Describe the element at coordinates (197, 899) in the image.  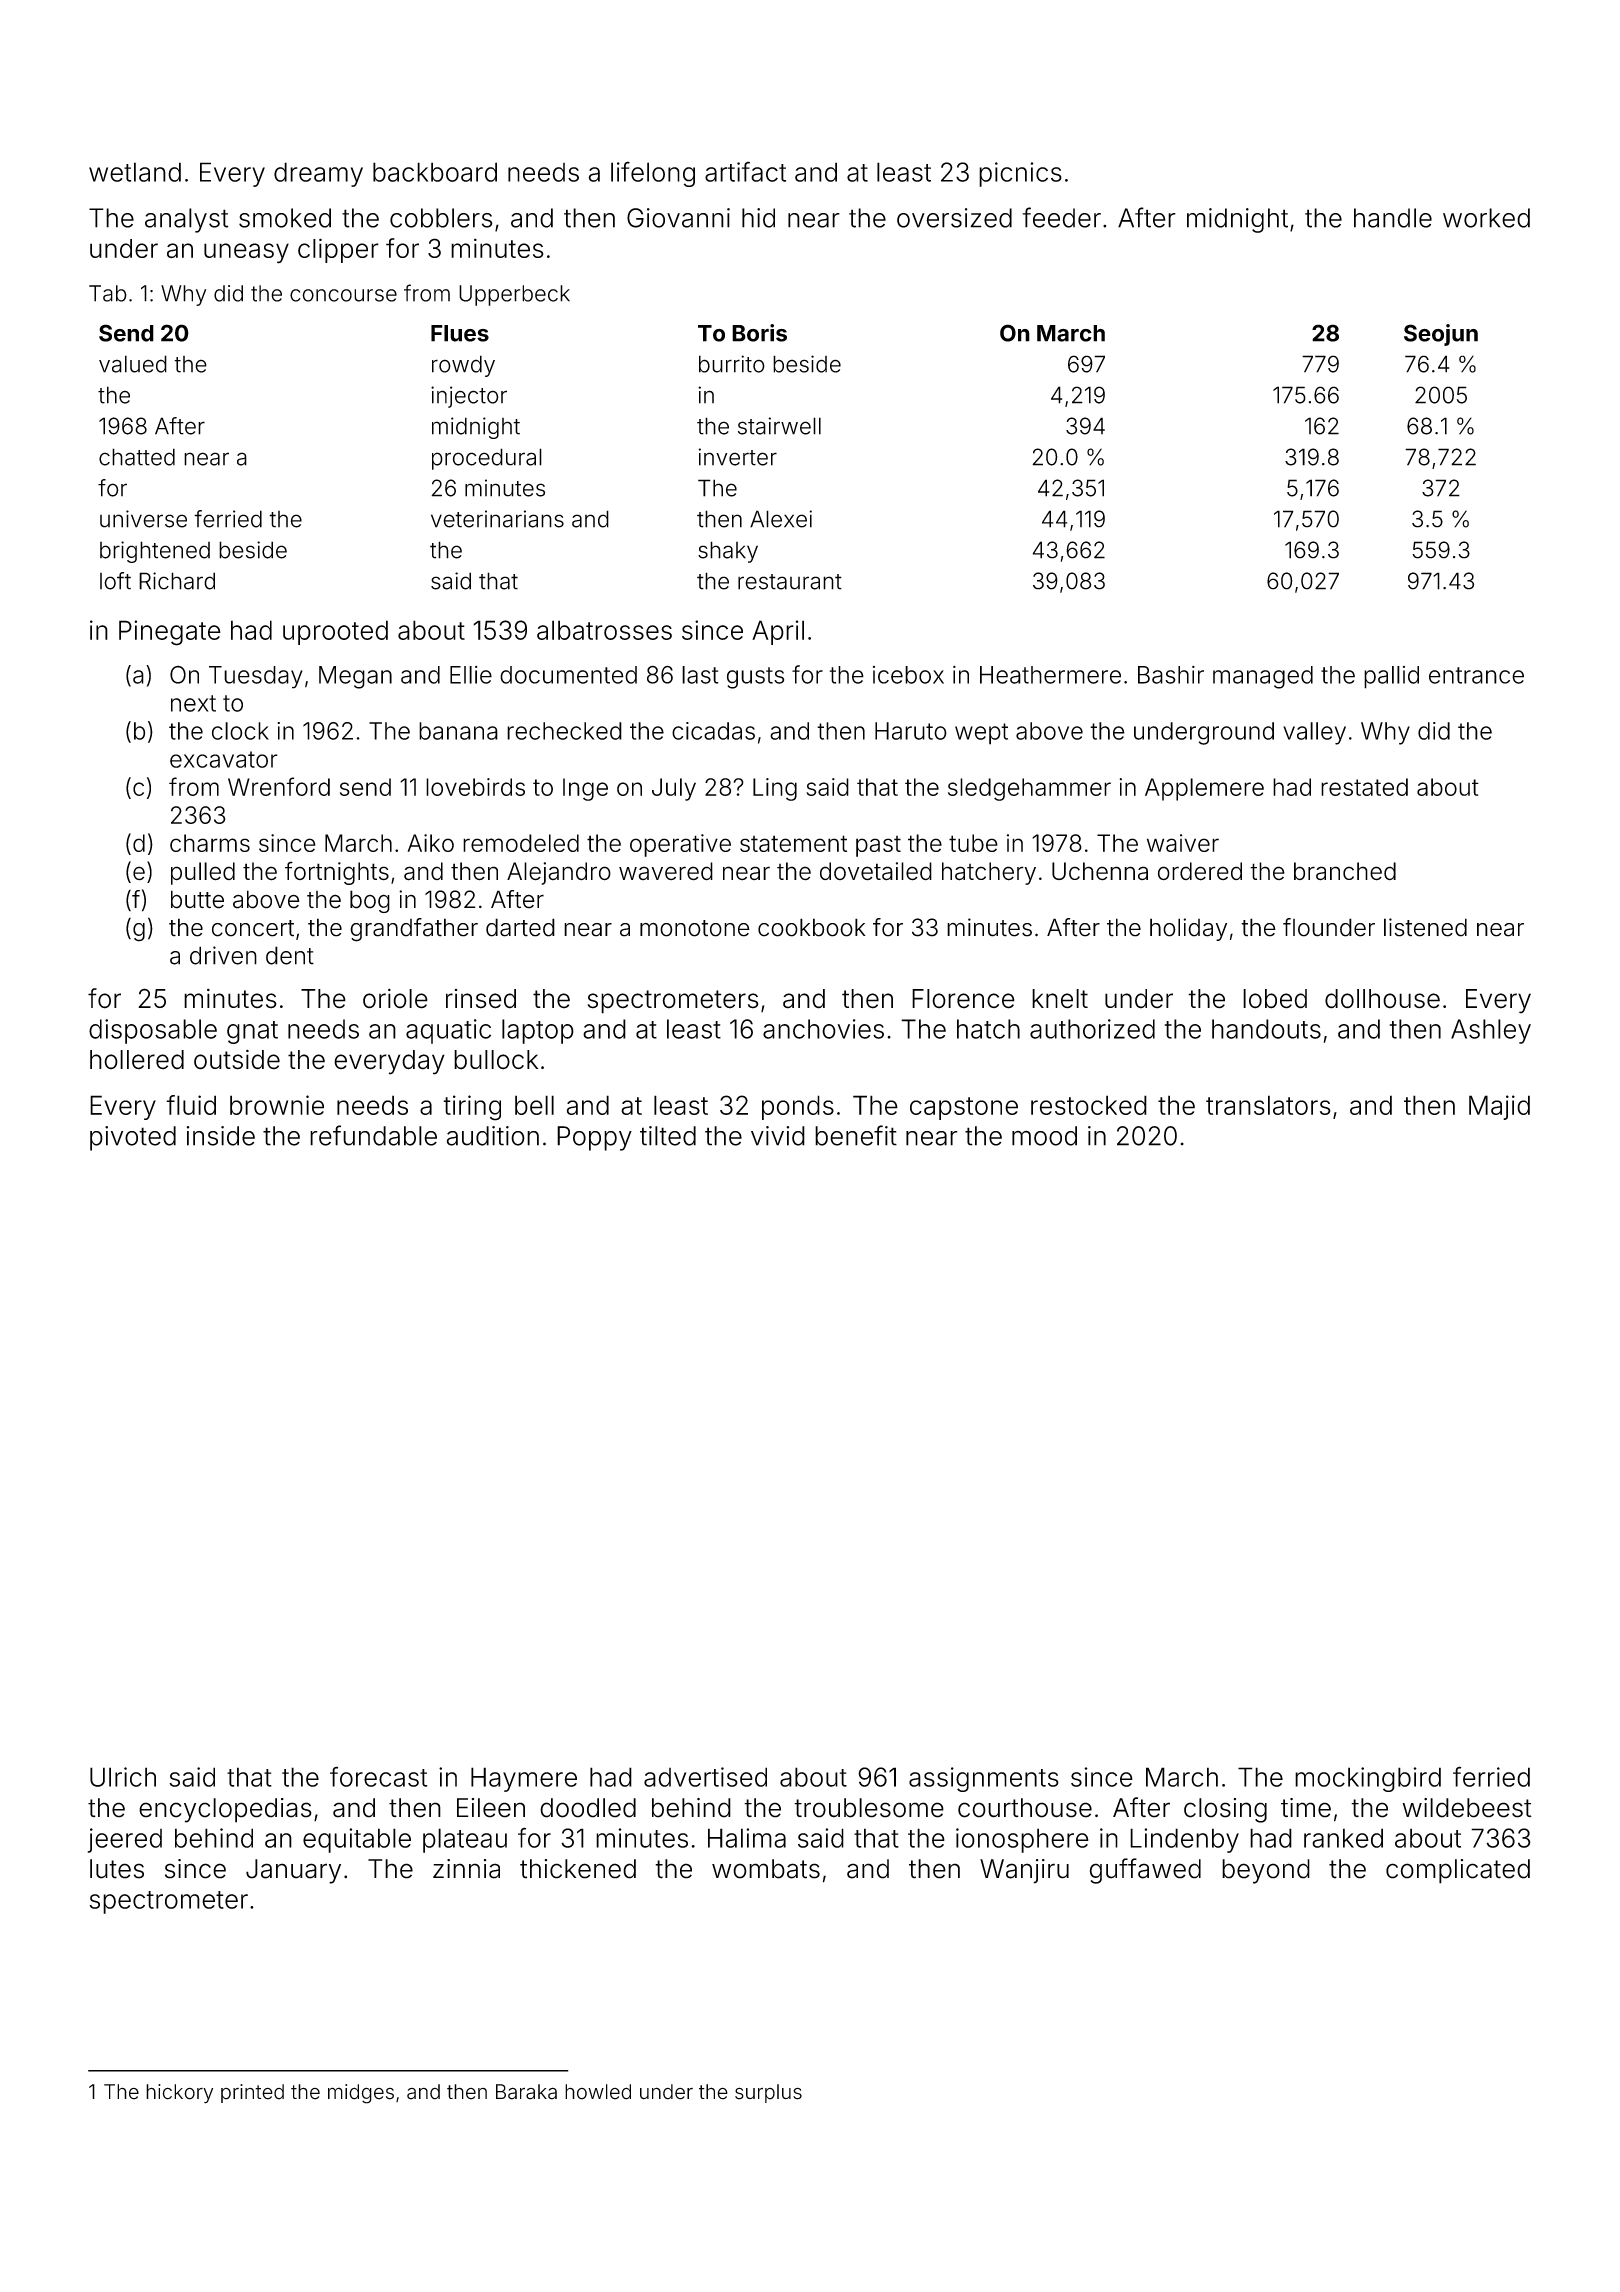
I see `butte` at that location.
